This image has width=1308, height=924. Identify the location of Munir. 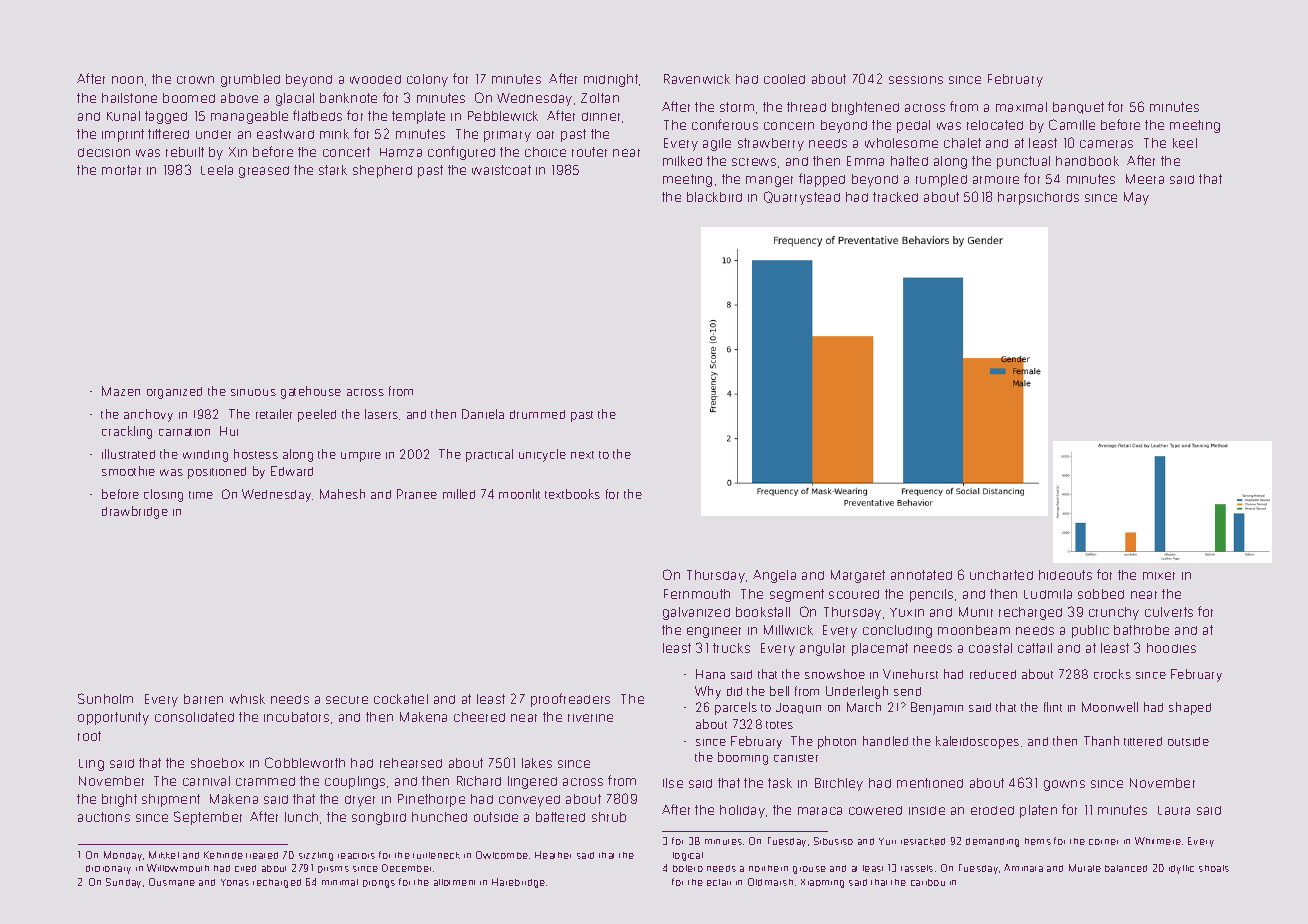
(976, 612).
